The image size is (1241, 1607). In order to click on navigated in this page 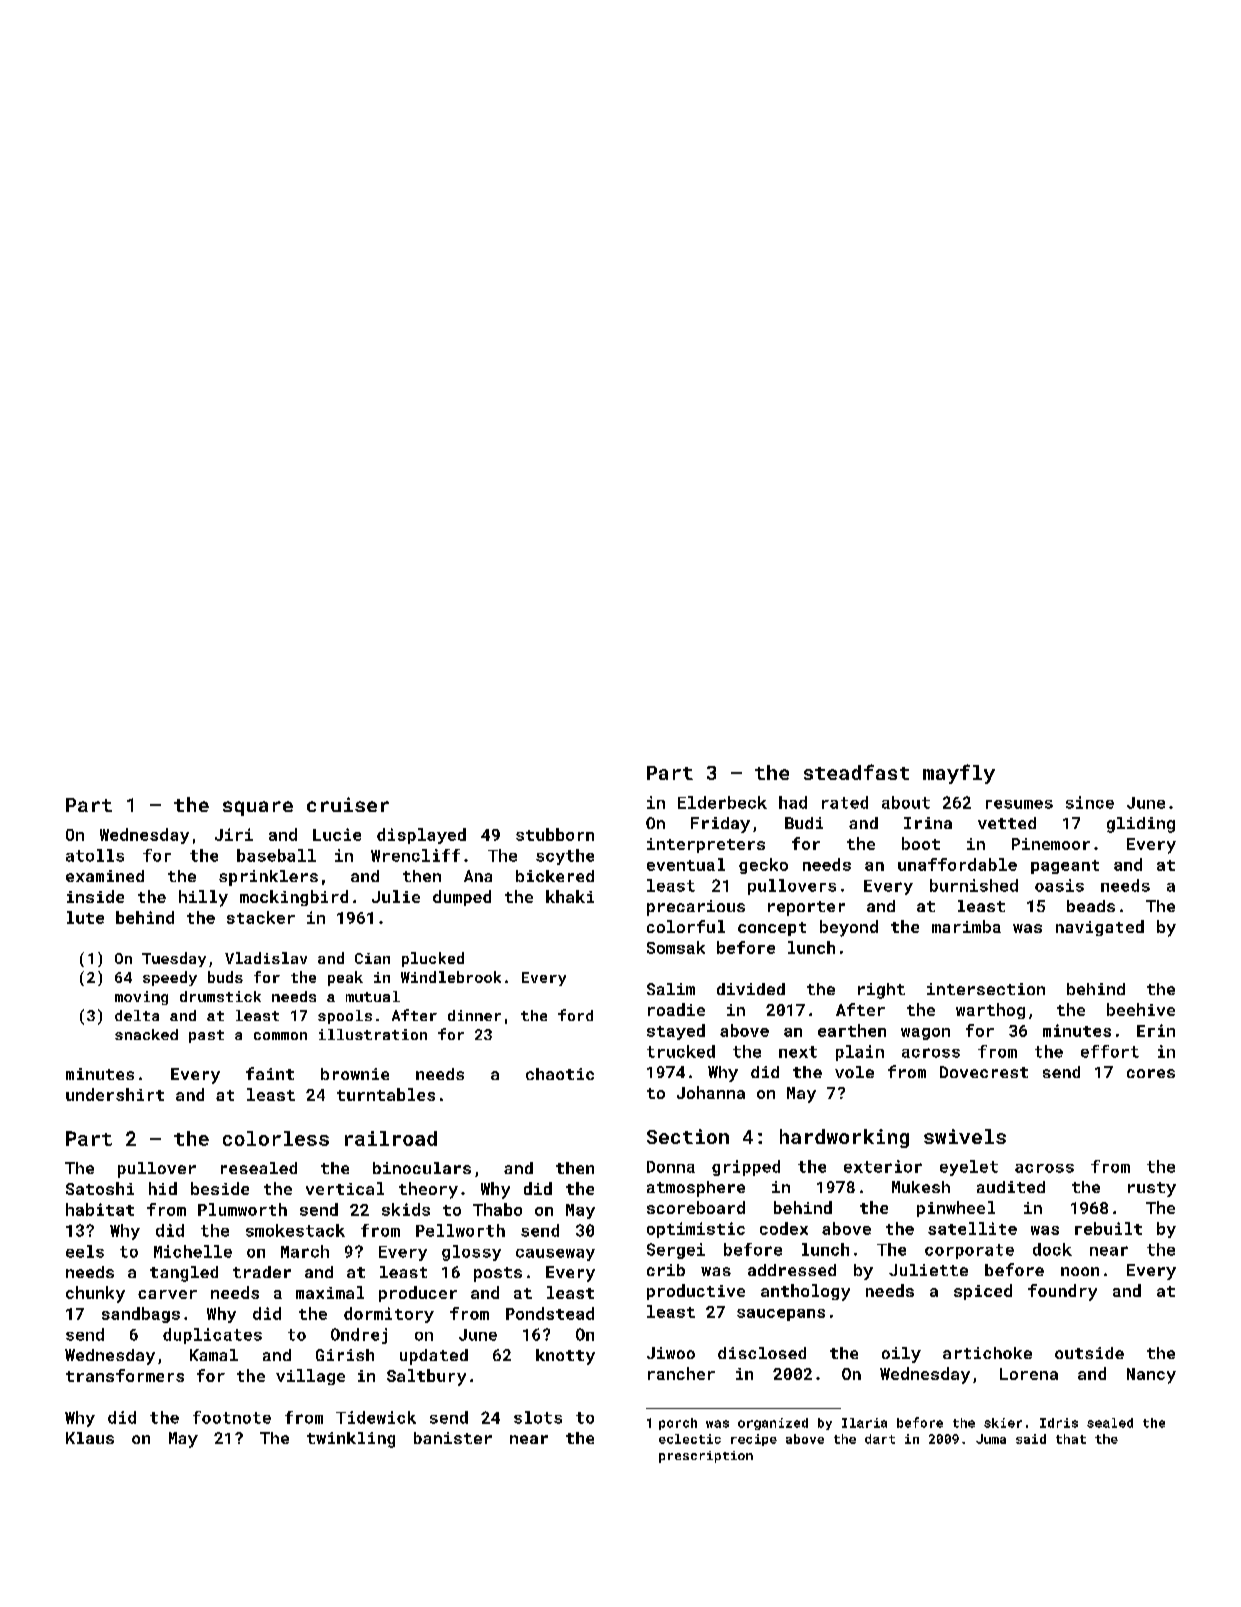, I will do `click(1100, 928)`.
